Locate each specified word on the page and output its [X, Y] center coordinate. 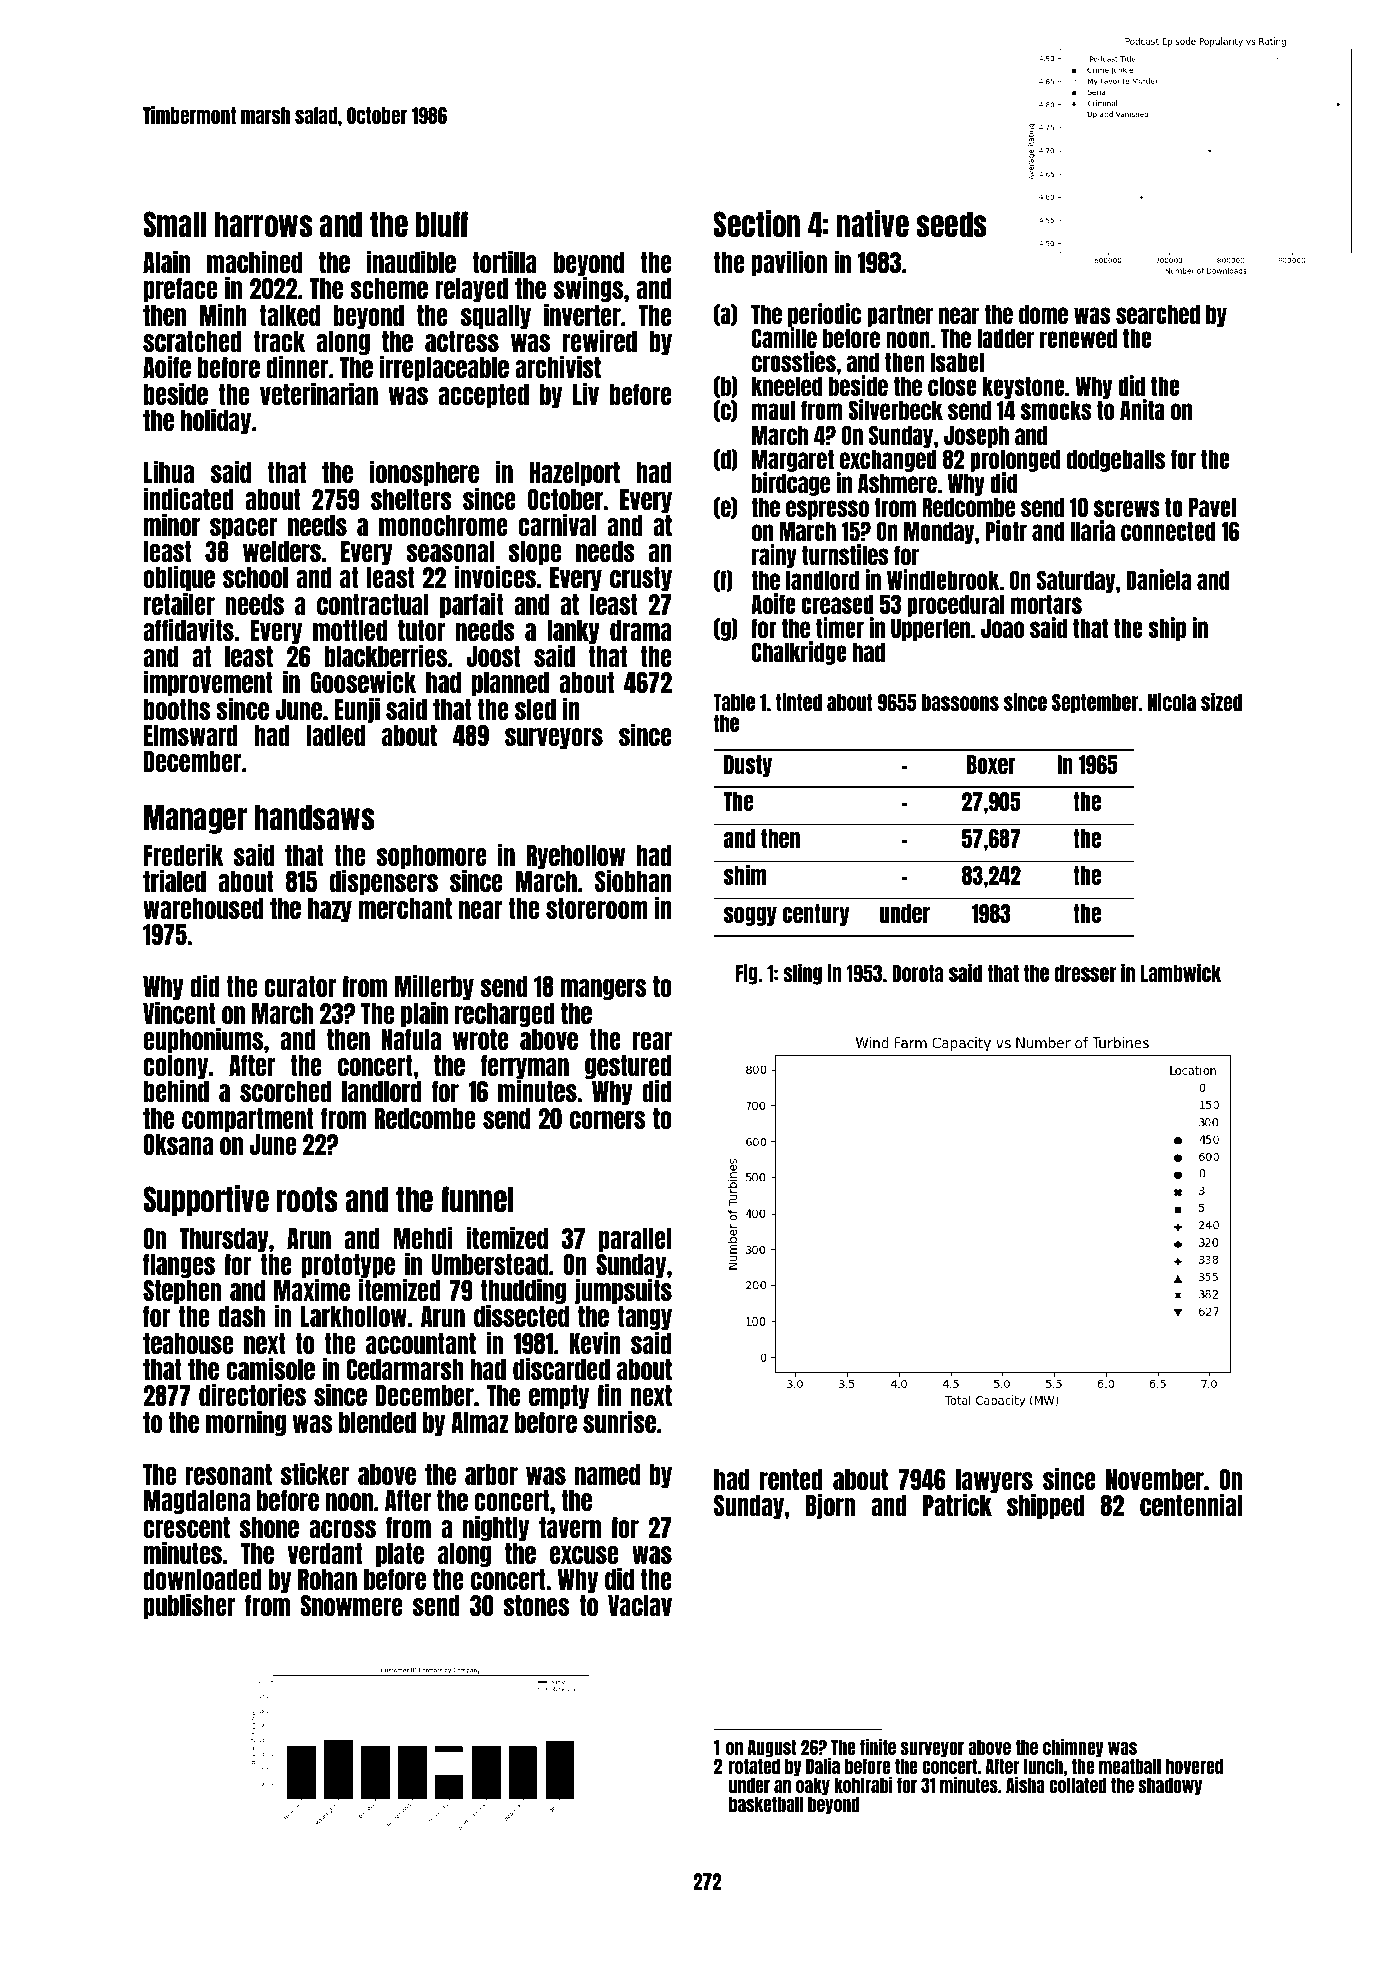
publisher [190, 1606]
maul [773, 410]
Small [175, 224]
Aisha [1025, 1784]
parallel [635, 1240]
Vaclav [640, 1605]
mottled [350, 630]
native [873, 223]
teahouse [188, 1343]
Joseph [976, 437]
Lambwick [1181, 972]
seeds [951, 224]
